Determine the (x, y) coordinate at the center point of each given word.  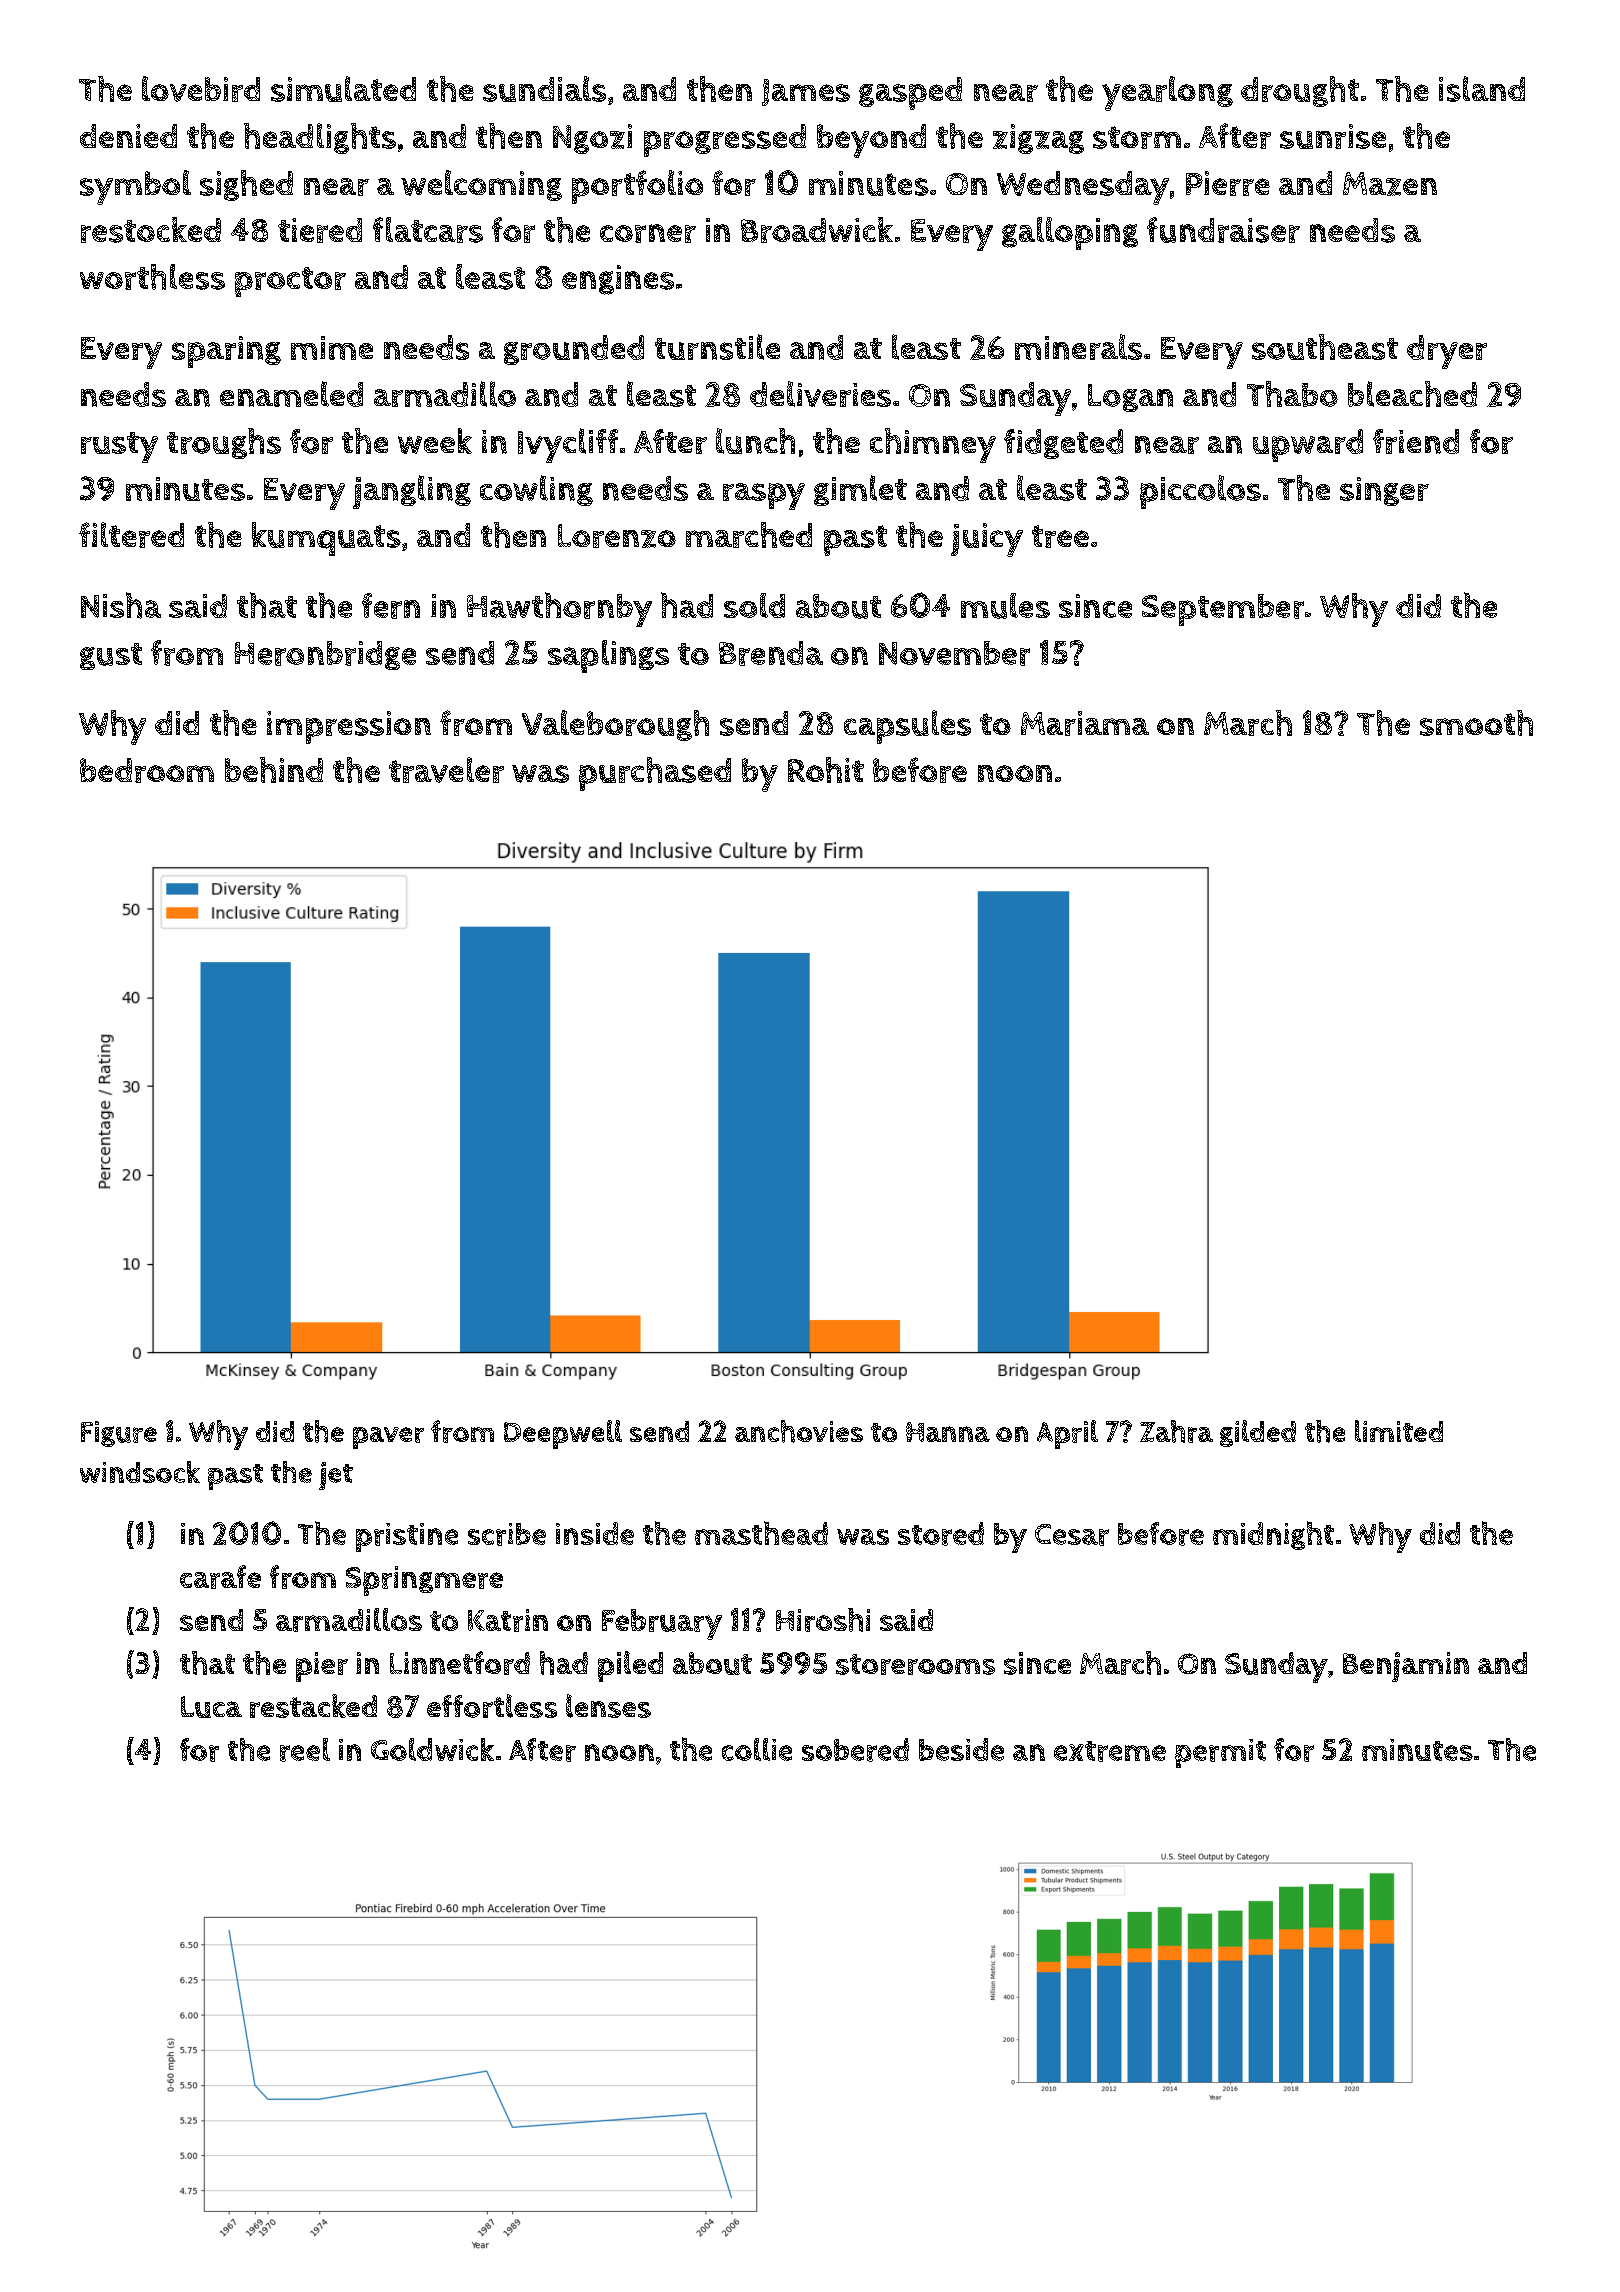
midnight (1273, 1535)
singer (1384, 491)
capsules (907, 727)
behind (274, 770)
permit (1220, 1753)
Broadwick (817, 230)
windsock (140, 1472)
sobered (855, 1750)
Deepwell (563, 1434)
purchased (655, 774)
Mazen (1390, 184)
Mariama (1085, 723)
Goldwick (432, 1749)
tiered (320, 230)
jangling (412, 492)
